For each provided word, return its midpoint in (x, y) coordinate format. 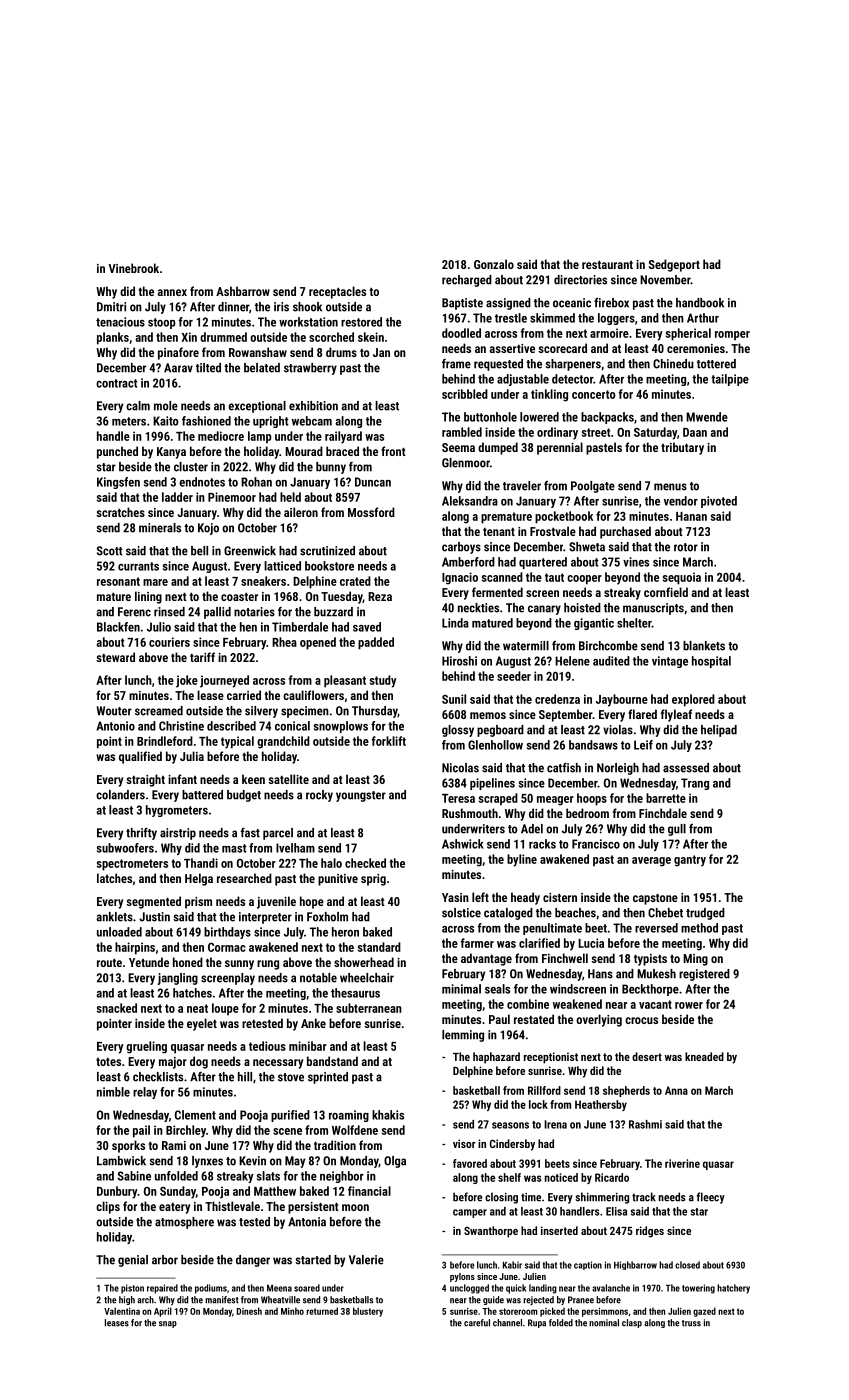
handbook (700, 303)
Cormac (226, 947)
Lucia (591, 943)
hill (245, 1077)
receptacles (337, 292)
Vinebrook (134, 268)
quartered (543, 563)
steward (115, 657)
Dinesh (249, 1311)
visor (464, 1143)
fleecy (711, 1198)
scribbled (465, 394)
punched (117, 452)
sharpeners (573, 365)
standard (379, 947)
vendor (681, 501)
